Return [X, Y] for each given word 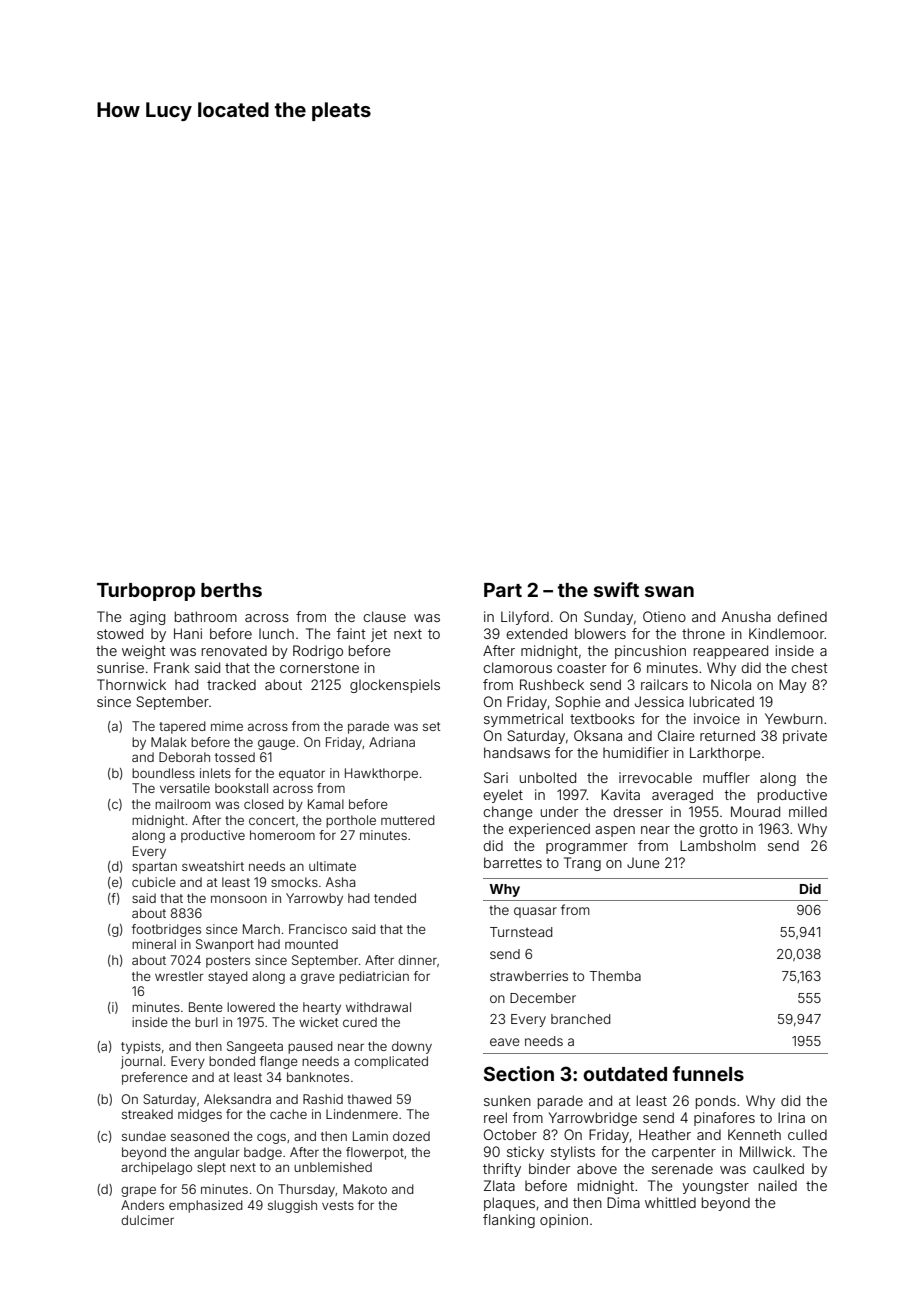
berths [231, 590]
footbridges [166, 930]
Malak [169, 742]
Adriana [392, 742]
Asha [340, 882]
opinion [564, 1221]
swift [616, 589]
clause [384, 616]
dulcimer [147, 1220]
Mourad [755, 811]
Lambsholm [718, 845]
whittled [670, 1202]
